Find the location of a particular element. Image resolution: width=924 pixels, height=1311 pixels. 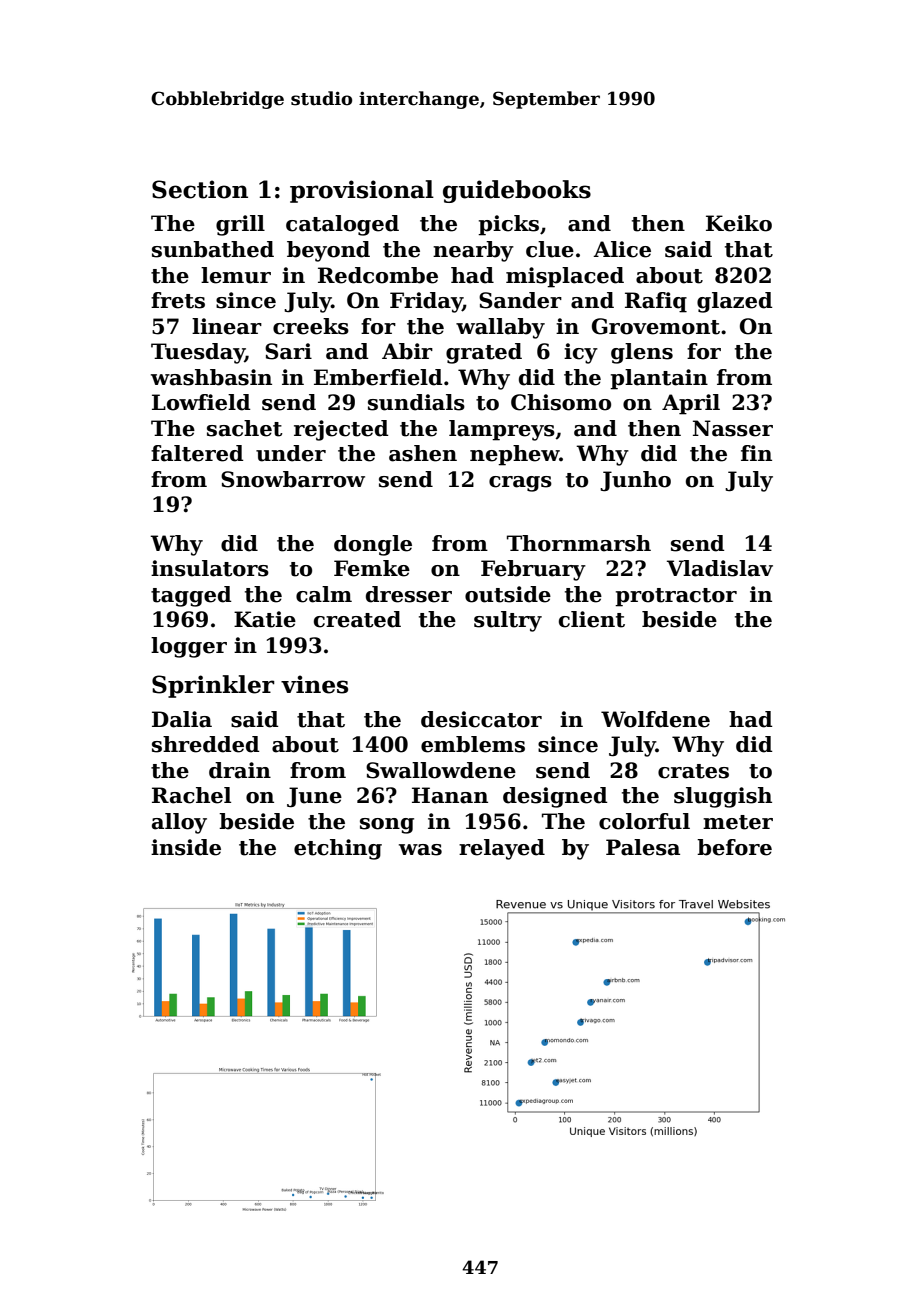

rejected is located at coordinates (341, 430).
